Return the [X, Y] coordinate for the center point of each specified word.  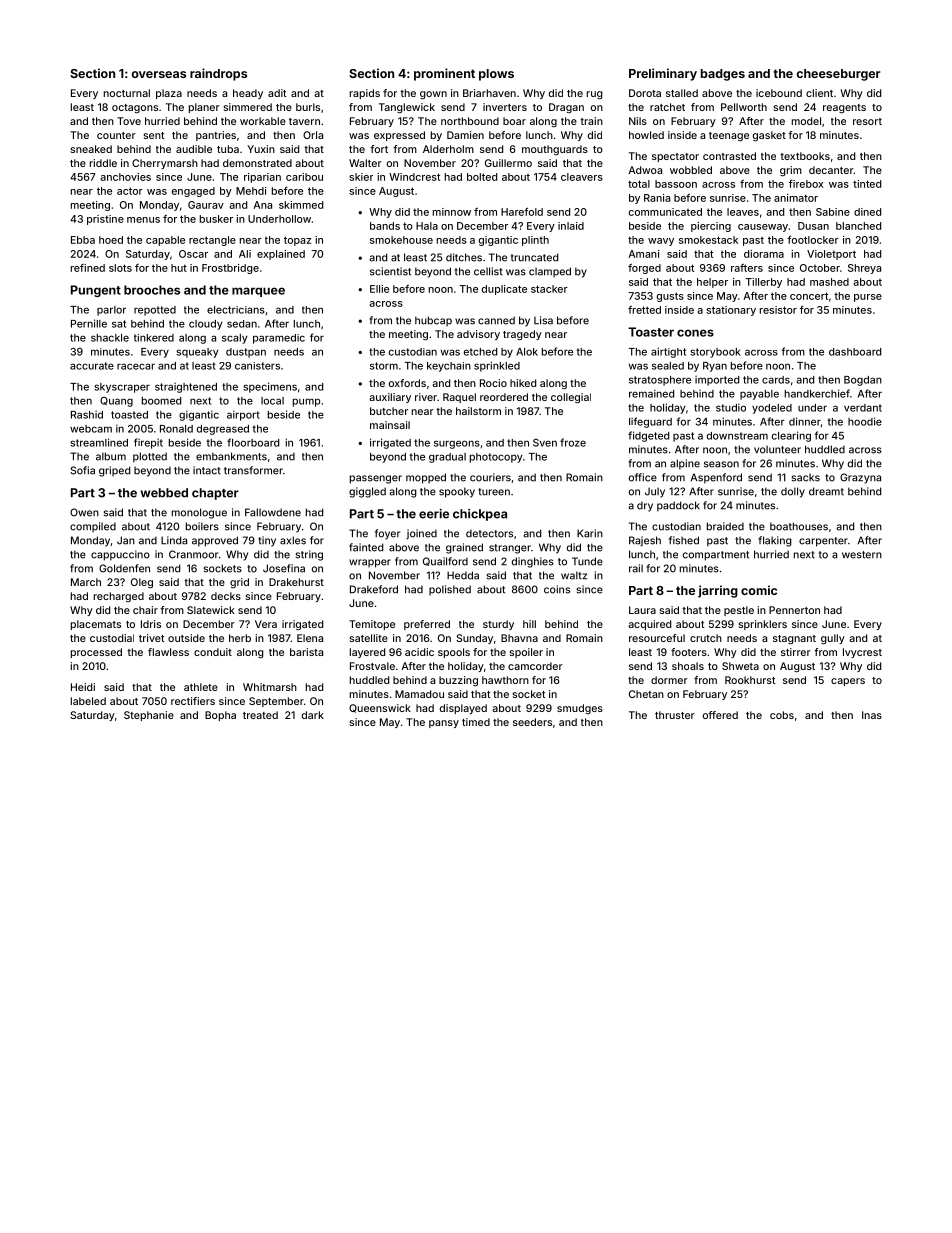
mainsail [390, 425]
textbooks [805, 156]
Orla [313, 135]
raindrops [218, 74]
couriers [490, 477]
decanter [831, 170]
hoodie [865, 421]
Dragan [566, 108]
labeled [88, 701]
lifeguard [650, 422]
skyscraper [122, 388]
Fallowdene [273, 512]
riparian [262, 178]
